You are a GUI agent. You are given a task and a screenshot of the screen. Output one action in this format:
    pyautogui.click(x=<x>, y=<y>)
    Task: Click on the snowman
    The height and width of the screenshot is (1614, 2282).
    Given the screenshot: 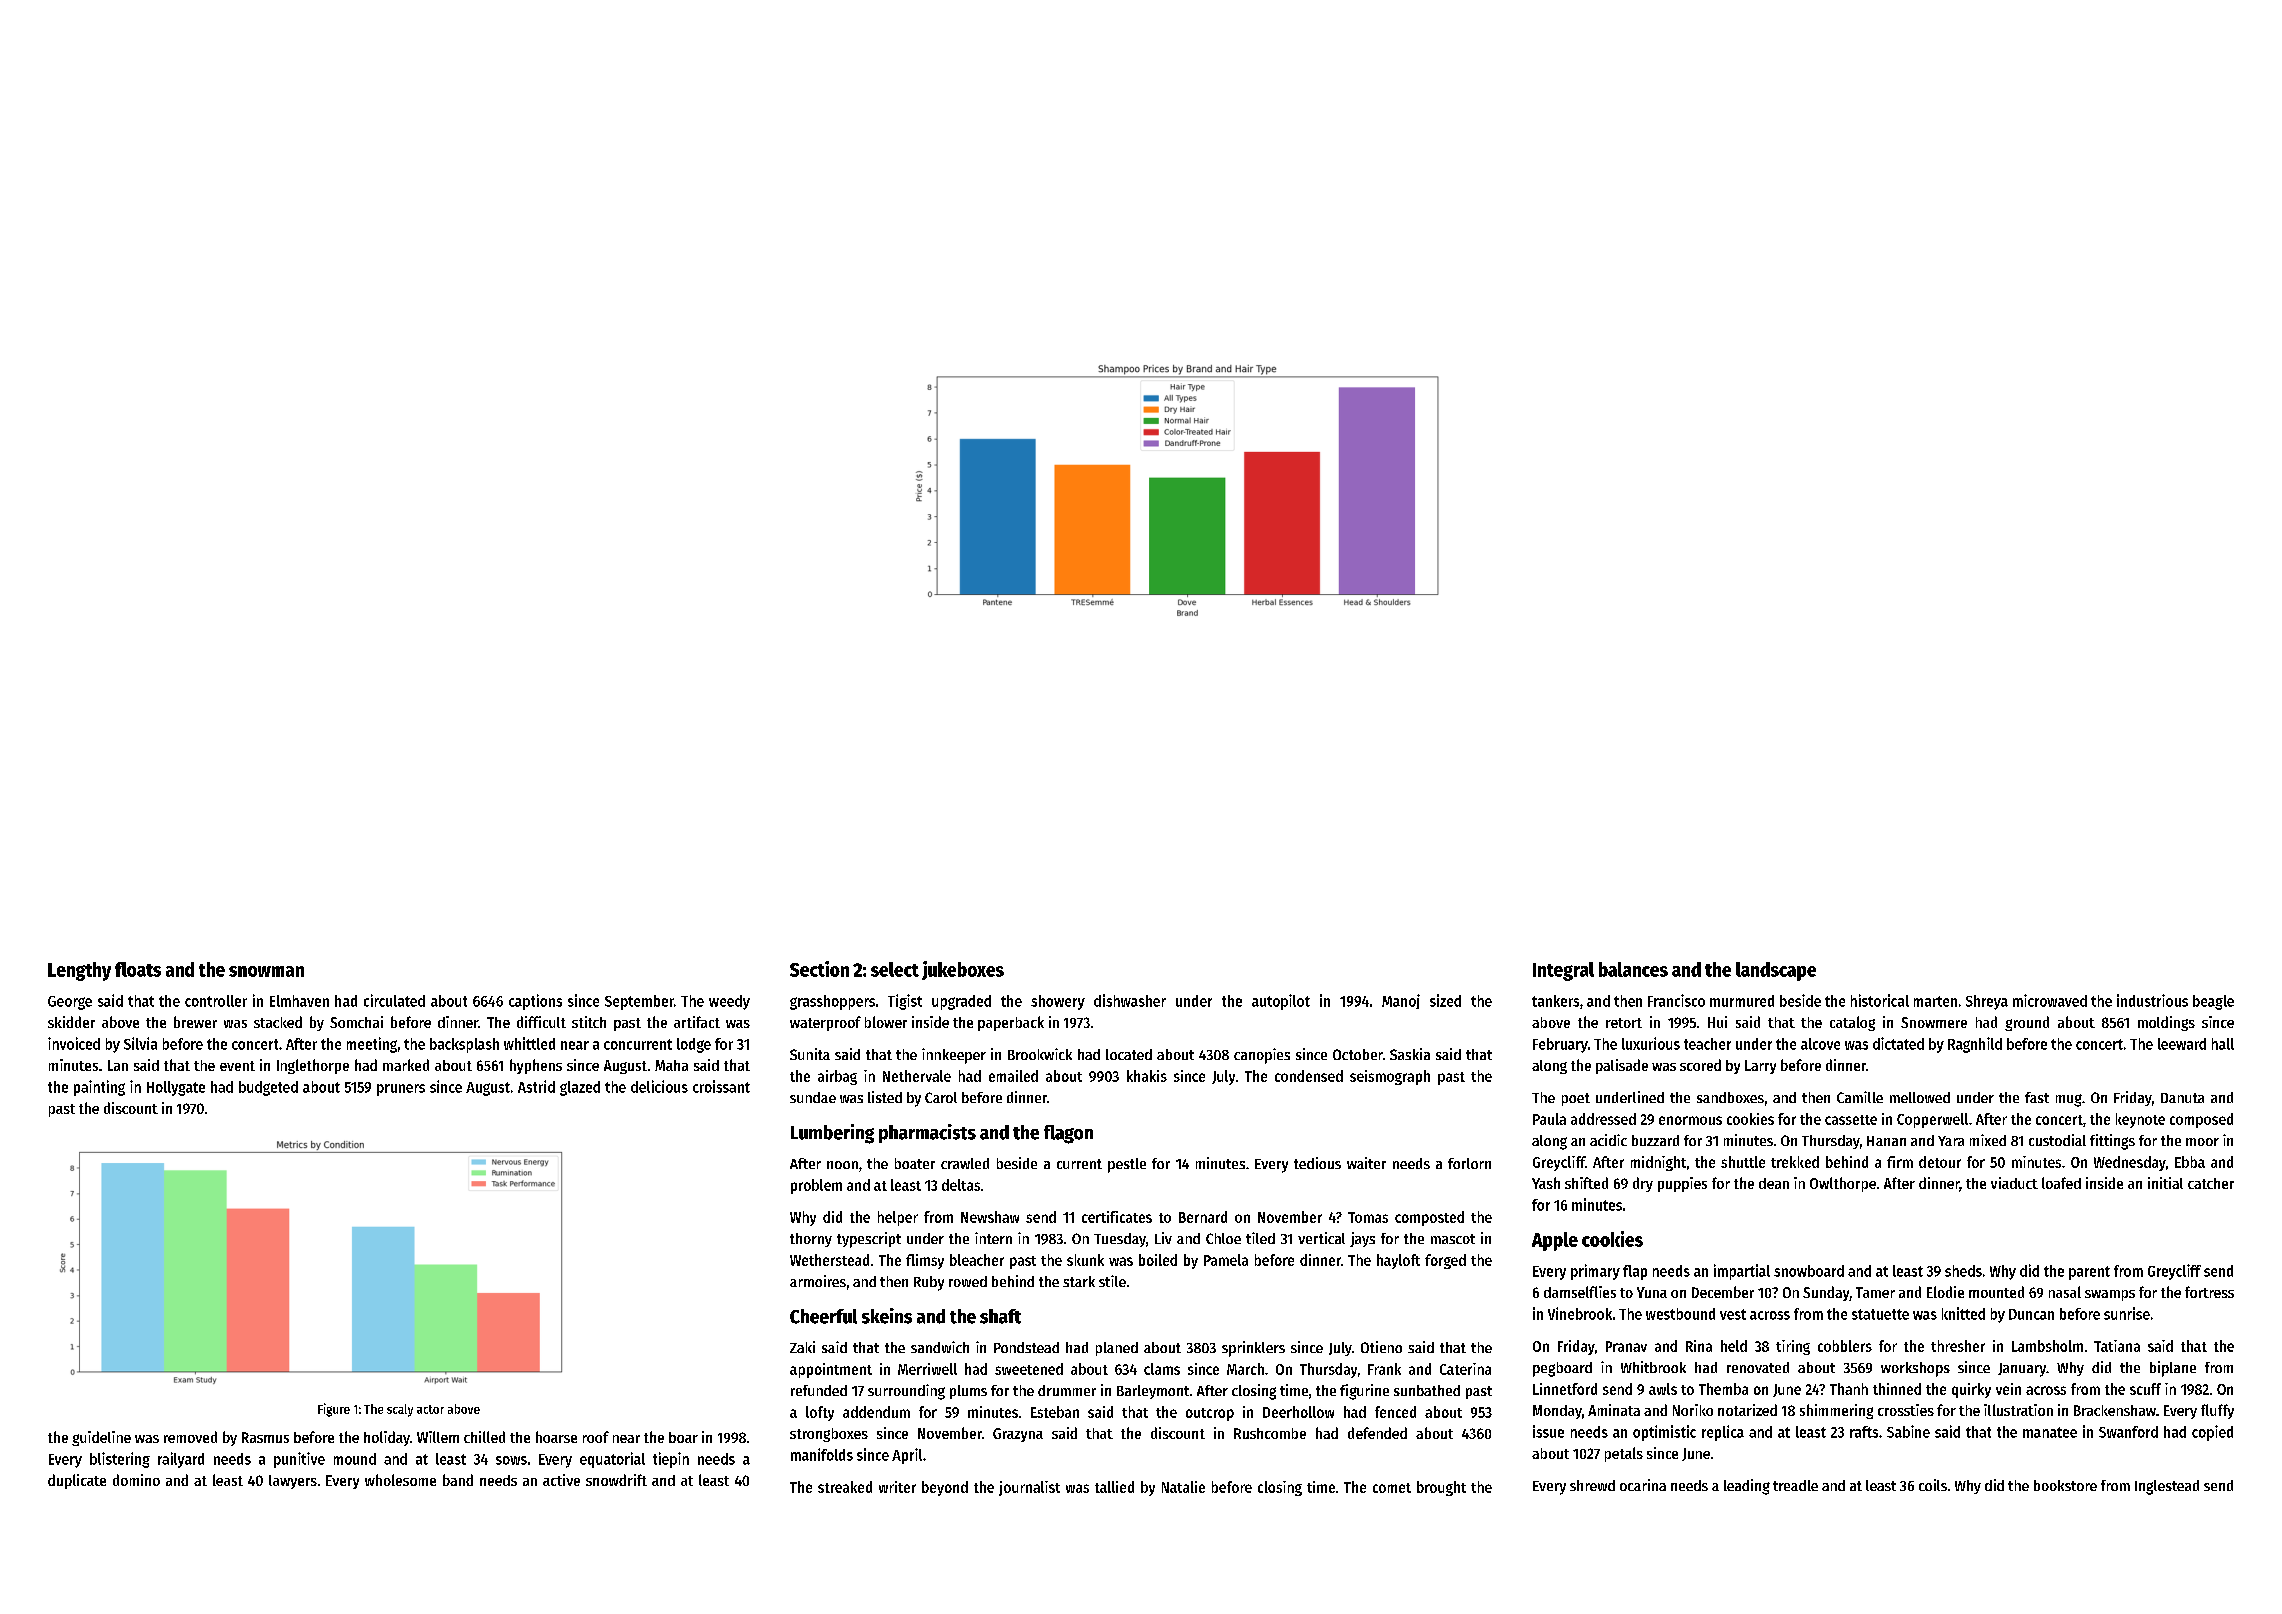 What is the action you would take?
    pyautogui.click(x=266, y=971)
